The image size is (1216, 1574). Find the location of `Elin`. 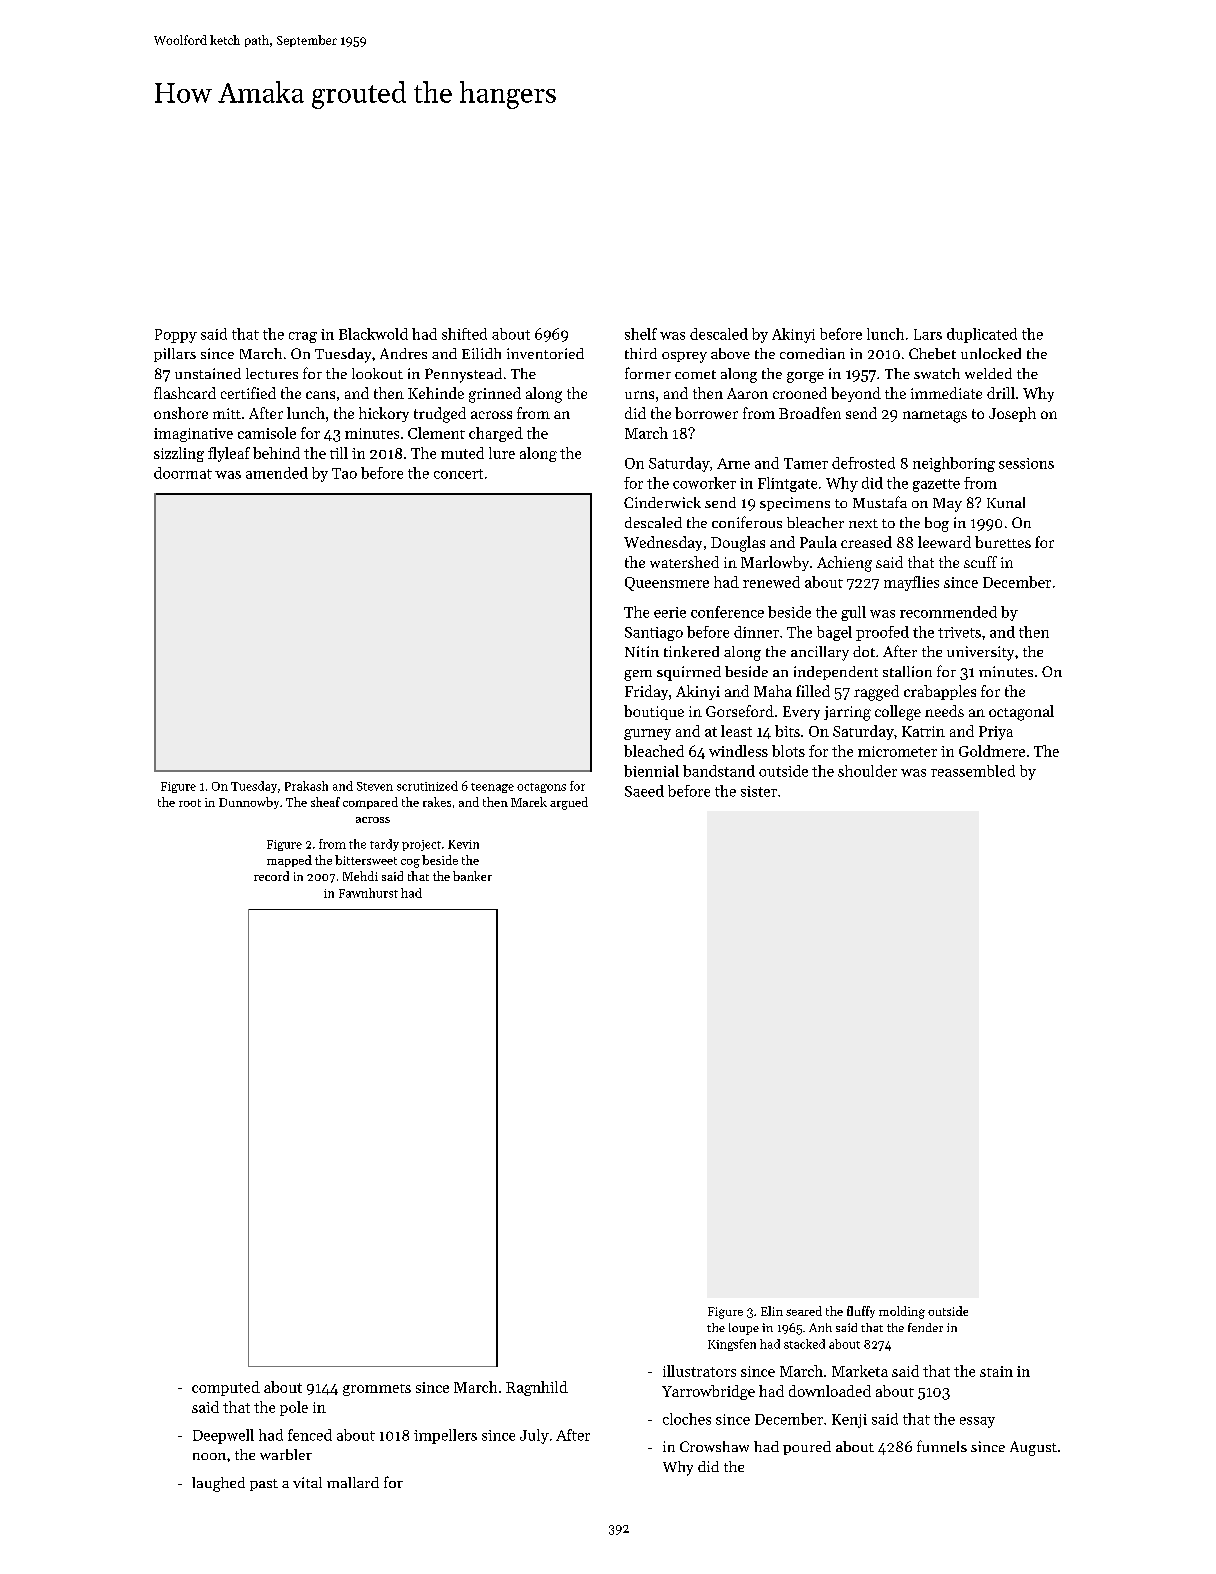

Elin is located at coordinates (772, 1311).
